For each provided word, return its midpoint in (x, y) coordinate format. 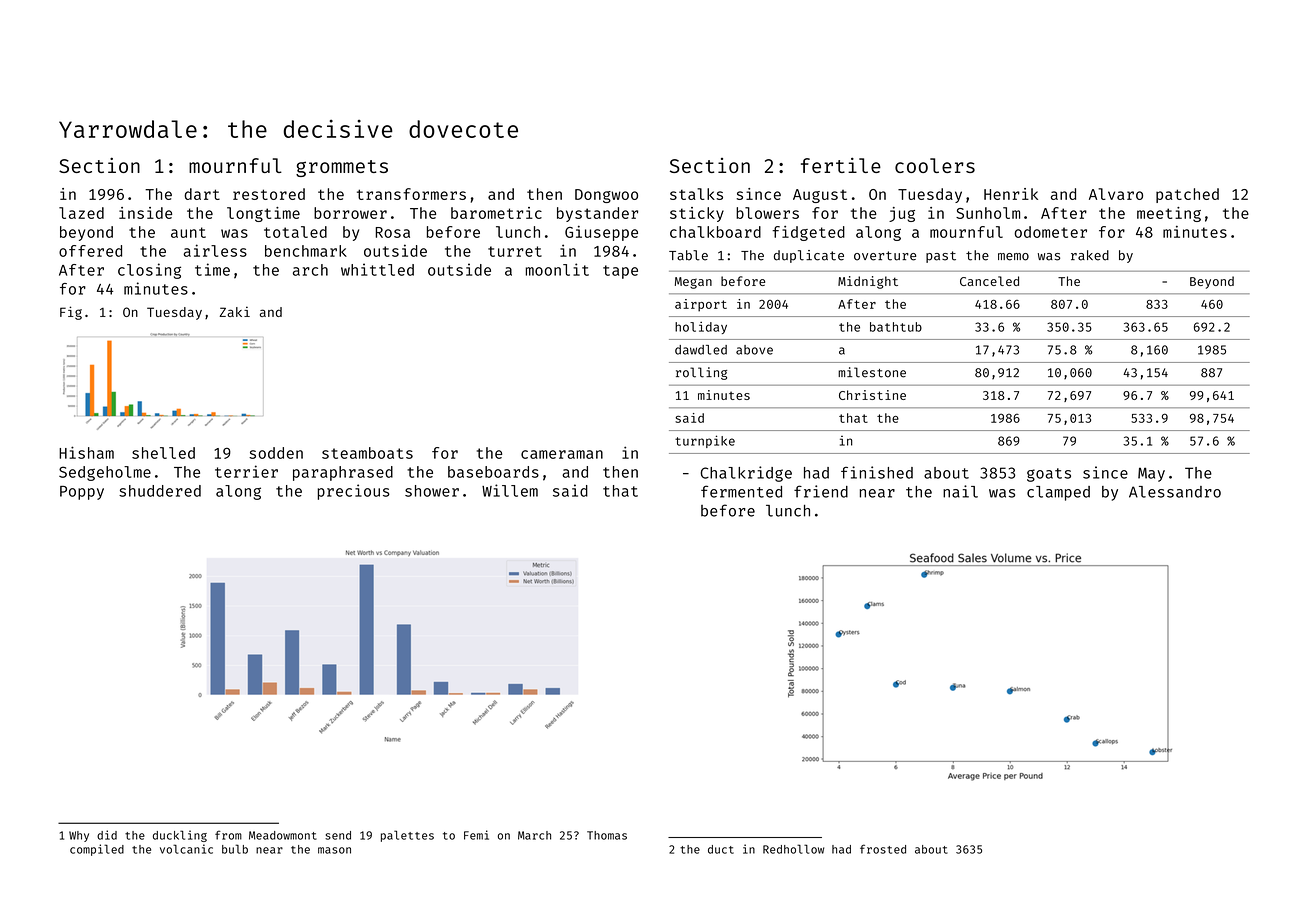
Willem (510, 490)
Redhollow (793, 849)
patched (1187, 195)
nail (960, 491)
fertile (841, 165)
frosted (883, 849)
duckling (180, 836)
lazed (81, 213)
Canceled (989, 281)
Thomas (607, 835)
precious (354, 492)
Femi (476, 835)
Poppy (82, 493)
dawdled (701, 350)
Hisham (86, 452)
